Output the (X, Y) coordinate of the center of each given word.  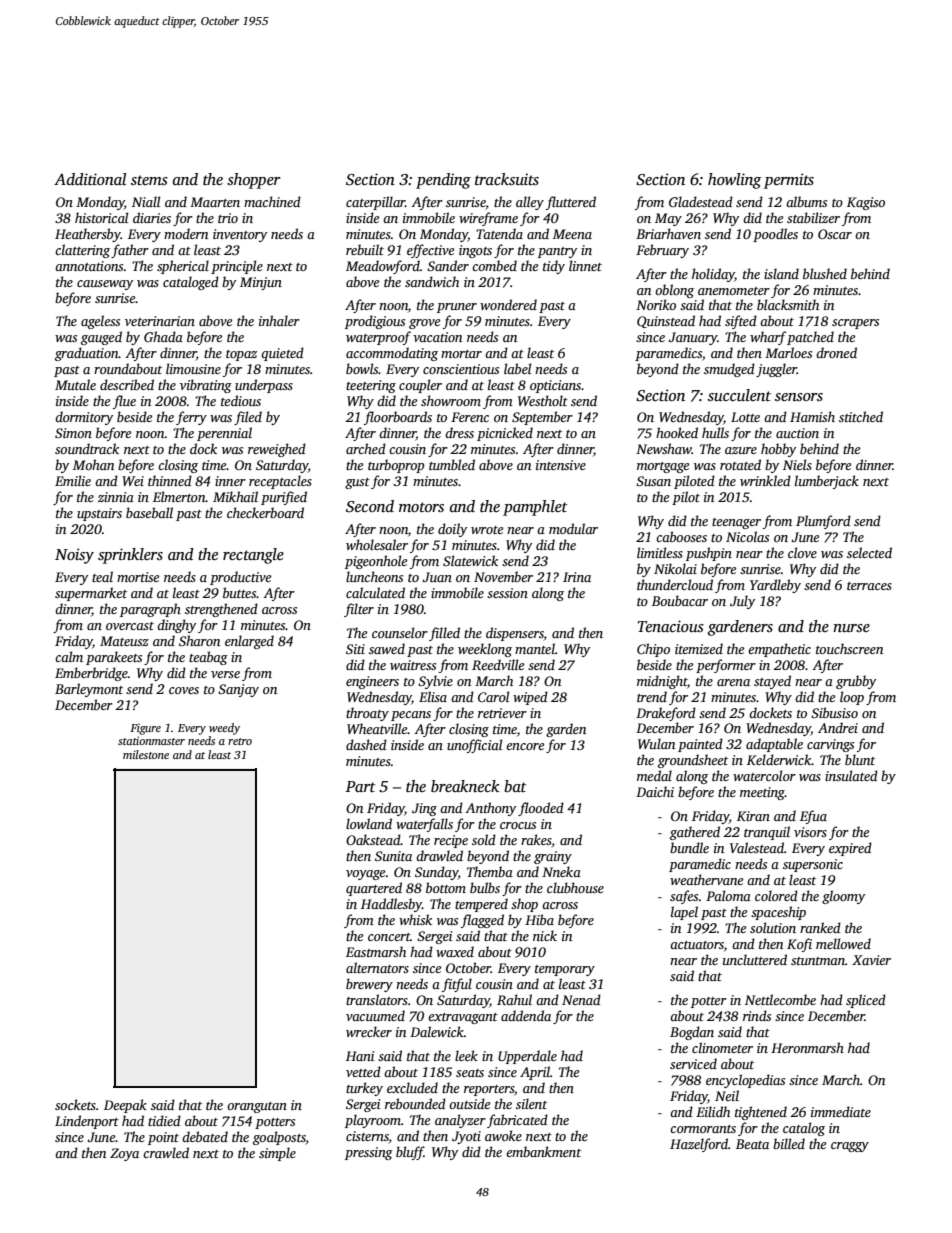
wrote (487, 530)
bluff (410, 1153)
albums (806, 201)
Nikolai (675, 568)
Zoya (124, 1154)
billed (789, 1143)
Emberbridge (91, 674)
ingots (475, 251)
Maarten (215, 202)
